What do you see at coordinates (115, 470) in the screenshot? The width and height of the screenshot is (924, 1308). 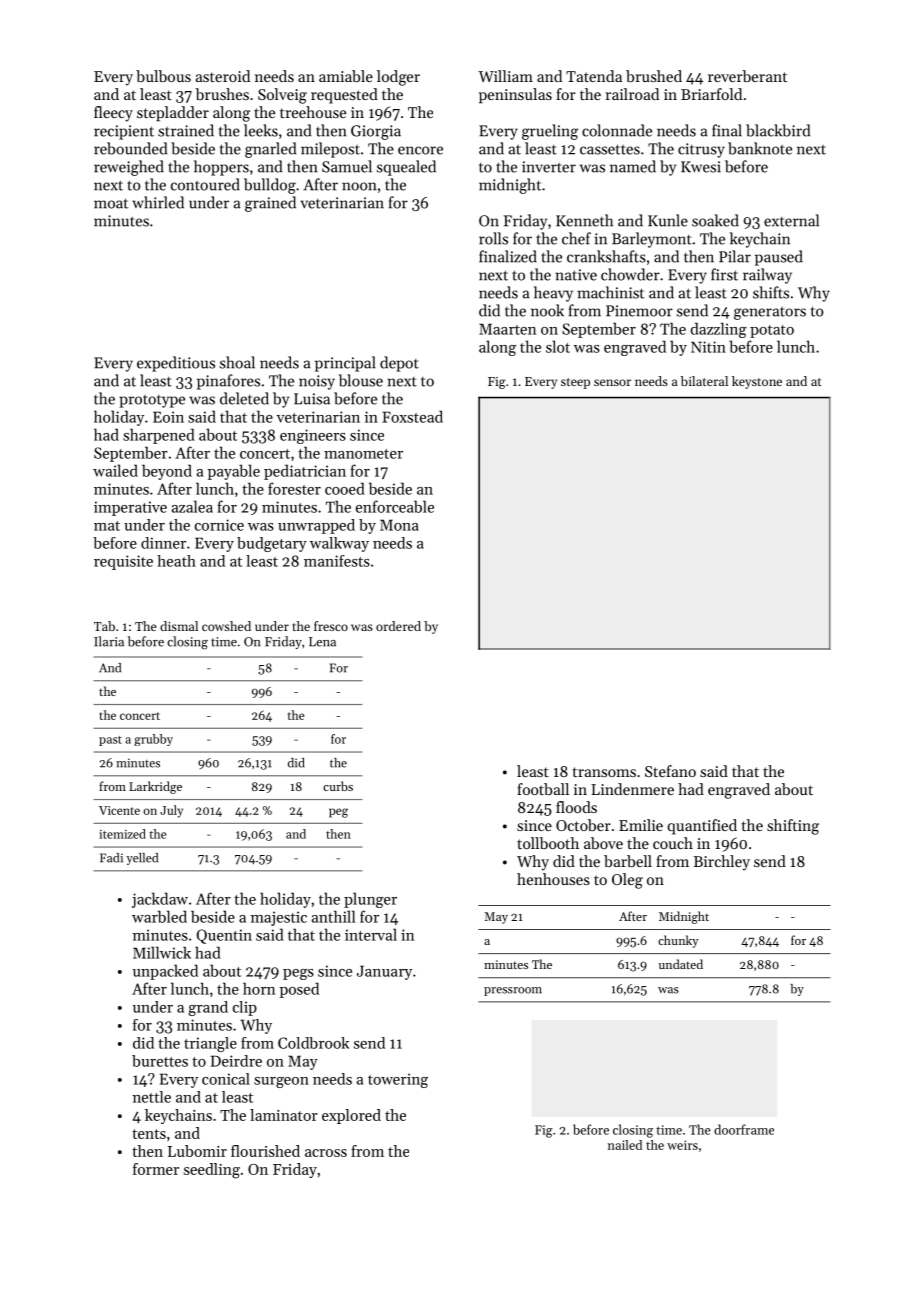 I see `wailed` at bounding box center [115, 470].
